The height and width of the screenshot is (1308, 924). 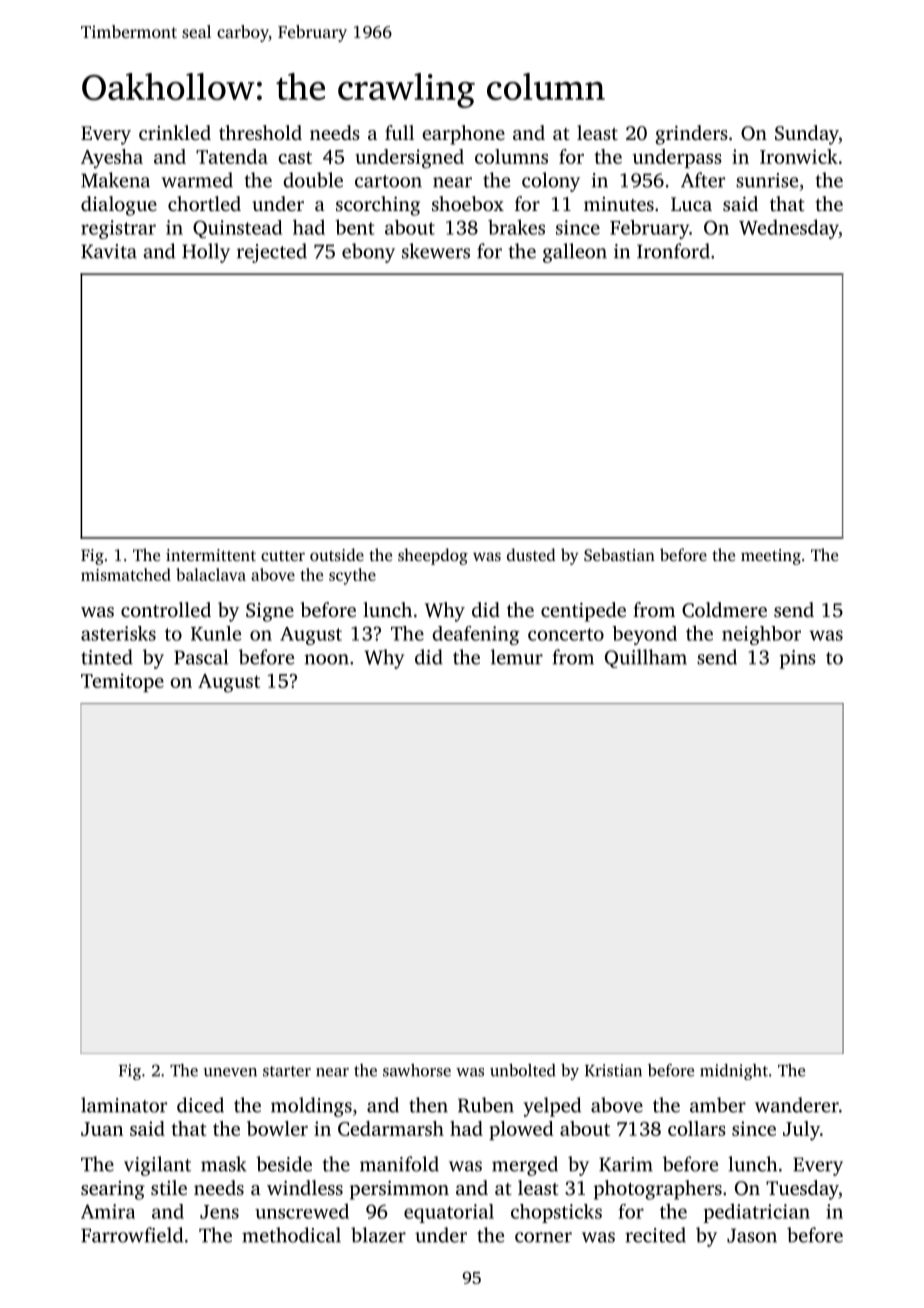 I want to click on colony, so click(x=551, y=182).
